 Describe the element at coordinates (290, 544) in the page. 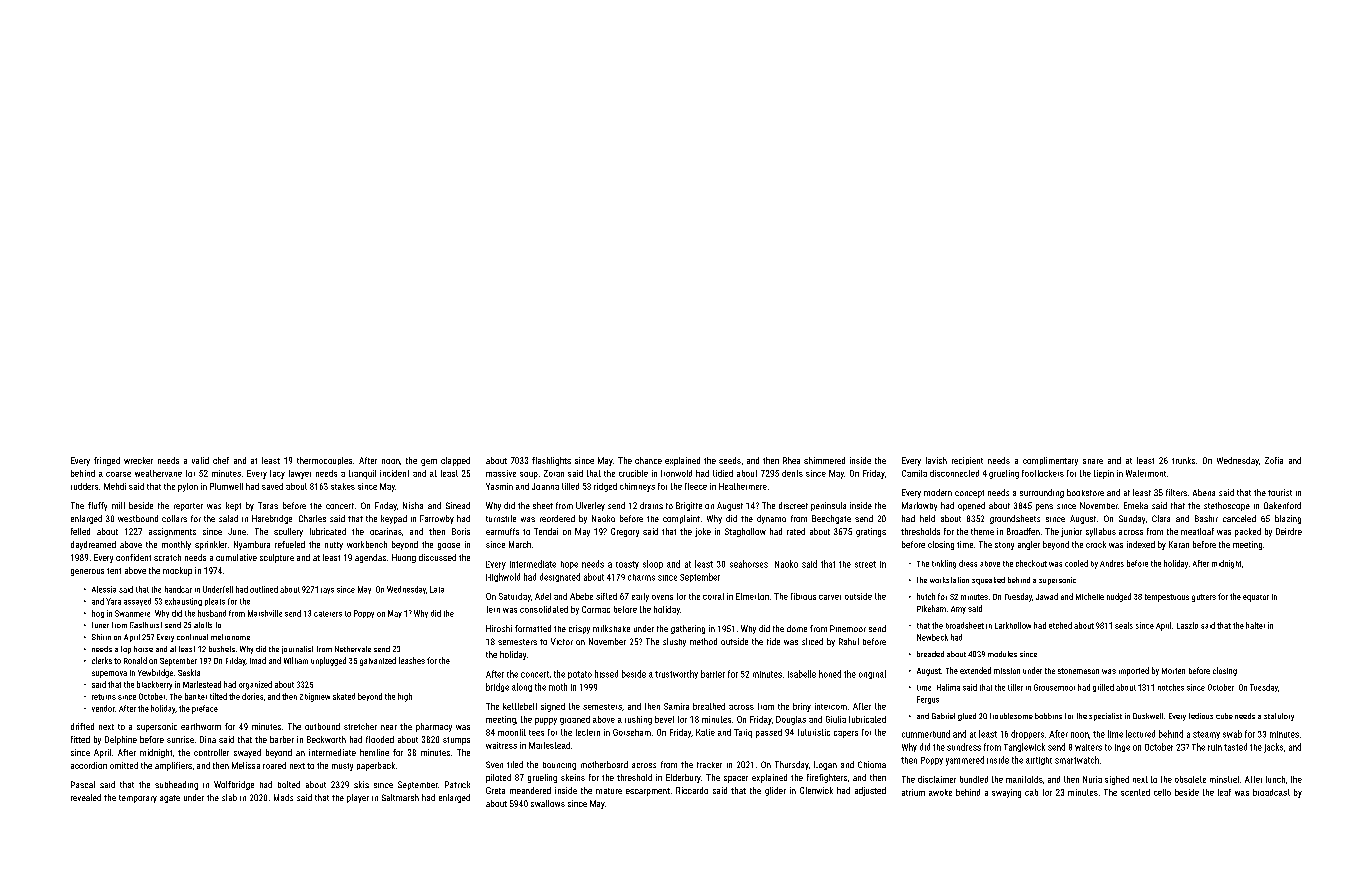

I see `refueled` at that location.
